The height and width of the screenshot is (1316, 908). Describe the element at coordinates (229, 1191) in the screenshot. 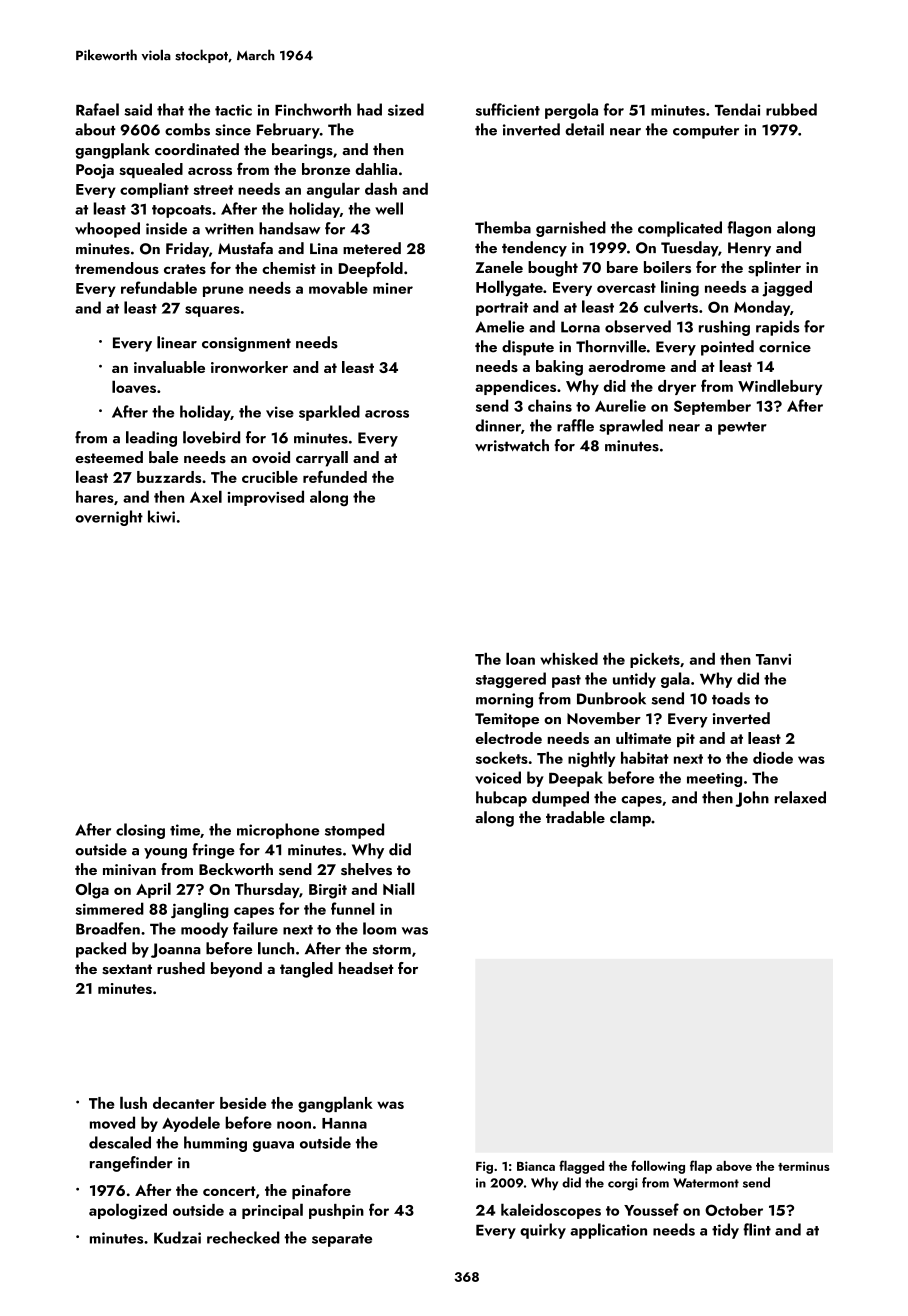

I see `concert` at that location.
